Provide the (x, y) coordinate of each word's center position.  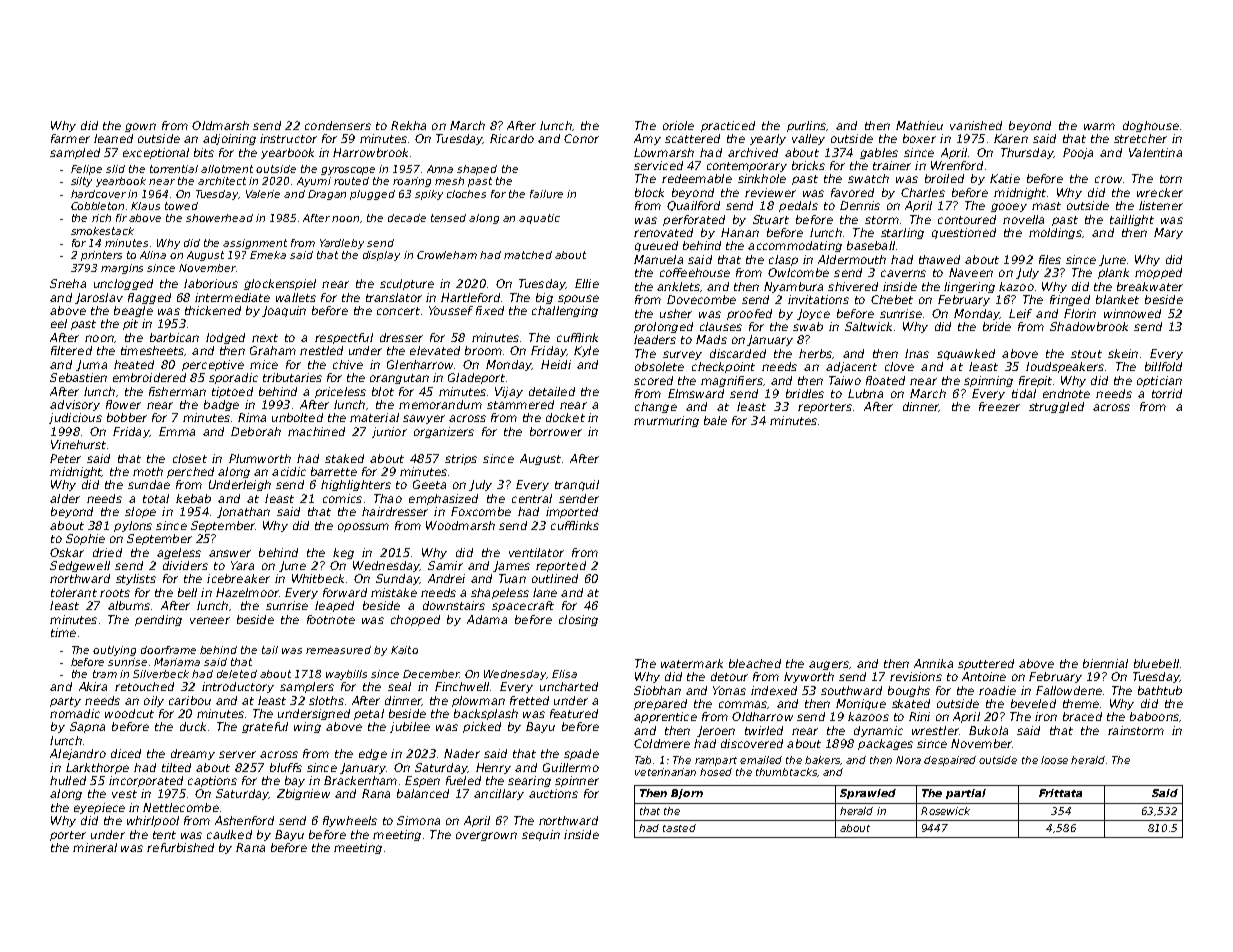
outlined (555, 578)
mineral (95, 847)
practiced (728, 126)
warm (1099, 126)
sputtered (986, 664)
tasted (679, 828)
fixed (490, 310)
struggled (1056, 407)
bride (997, 326)
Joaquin (284, 311)
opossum (363, 527)
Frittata (1060, 793)
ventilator (536, 552)
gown (140, 127)
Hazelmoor (247, 592)
